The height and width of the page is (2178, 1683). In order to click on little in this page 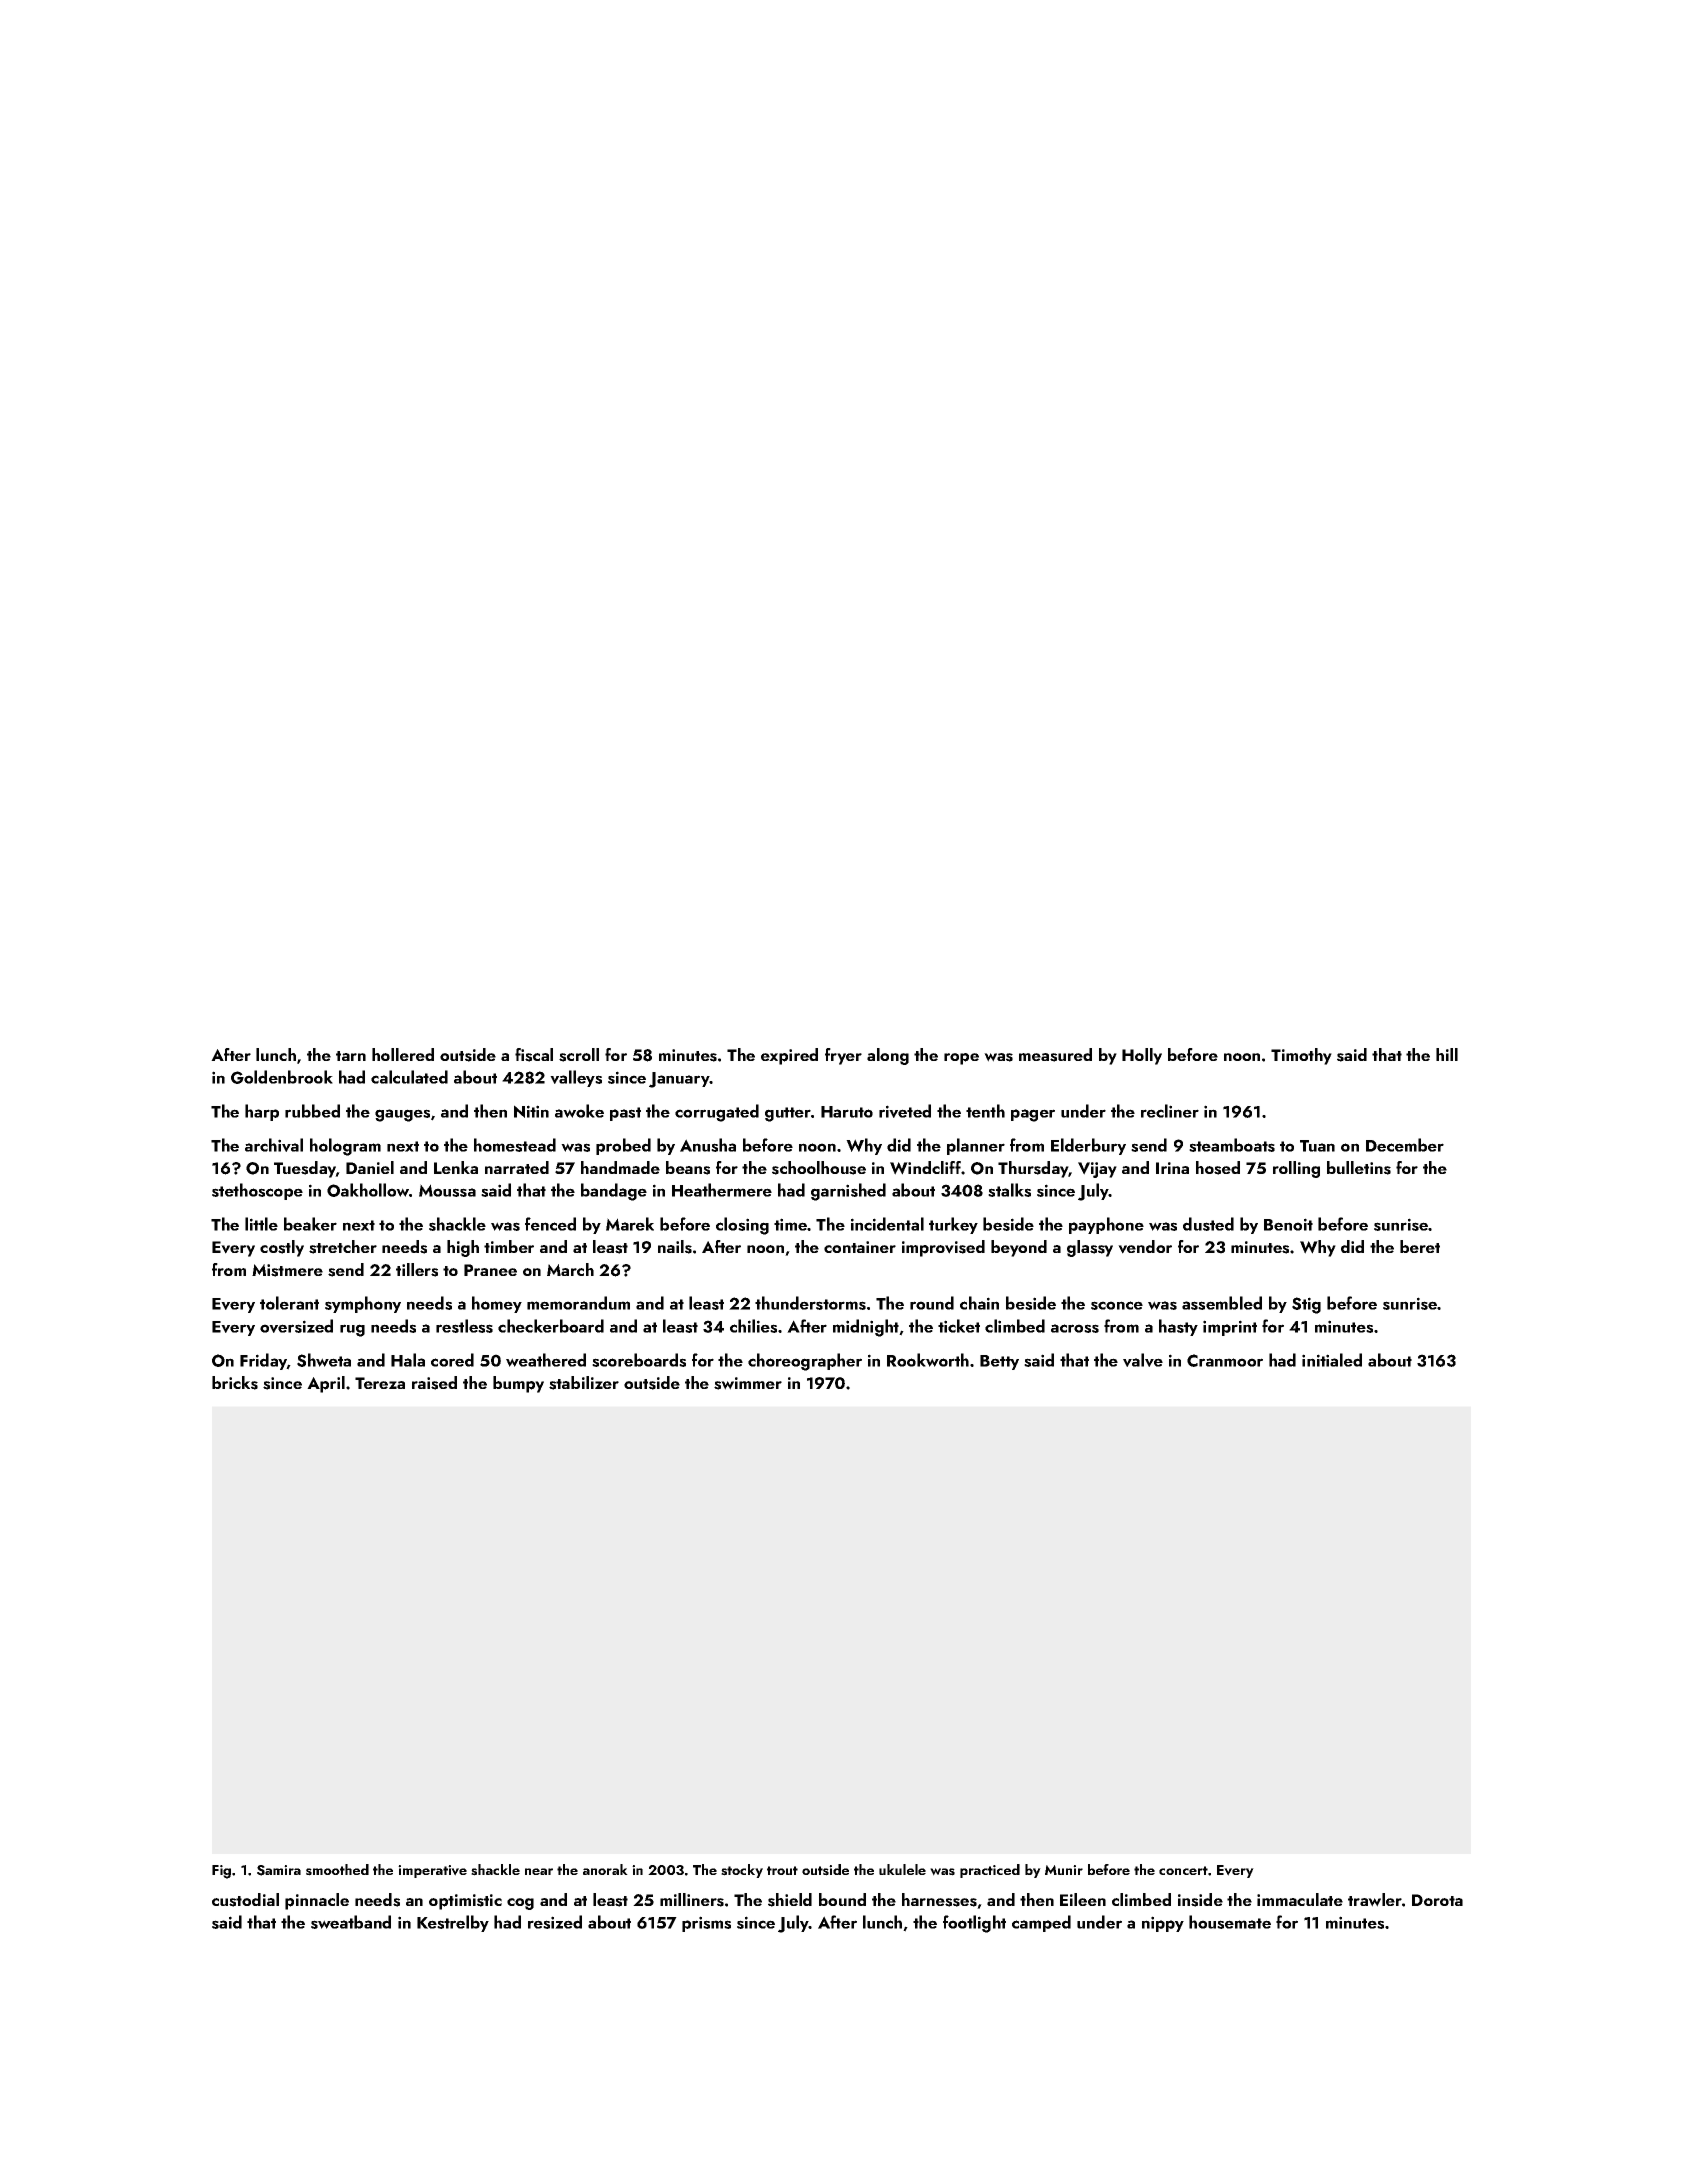, I will do `click(261, 1224)`.
